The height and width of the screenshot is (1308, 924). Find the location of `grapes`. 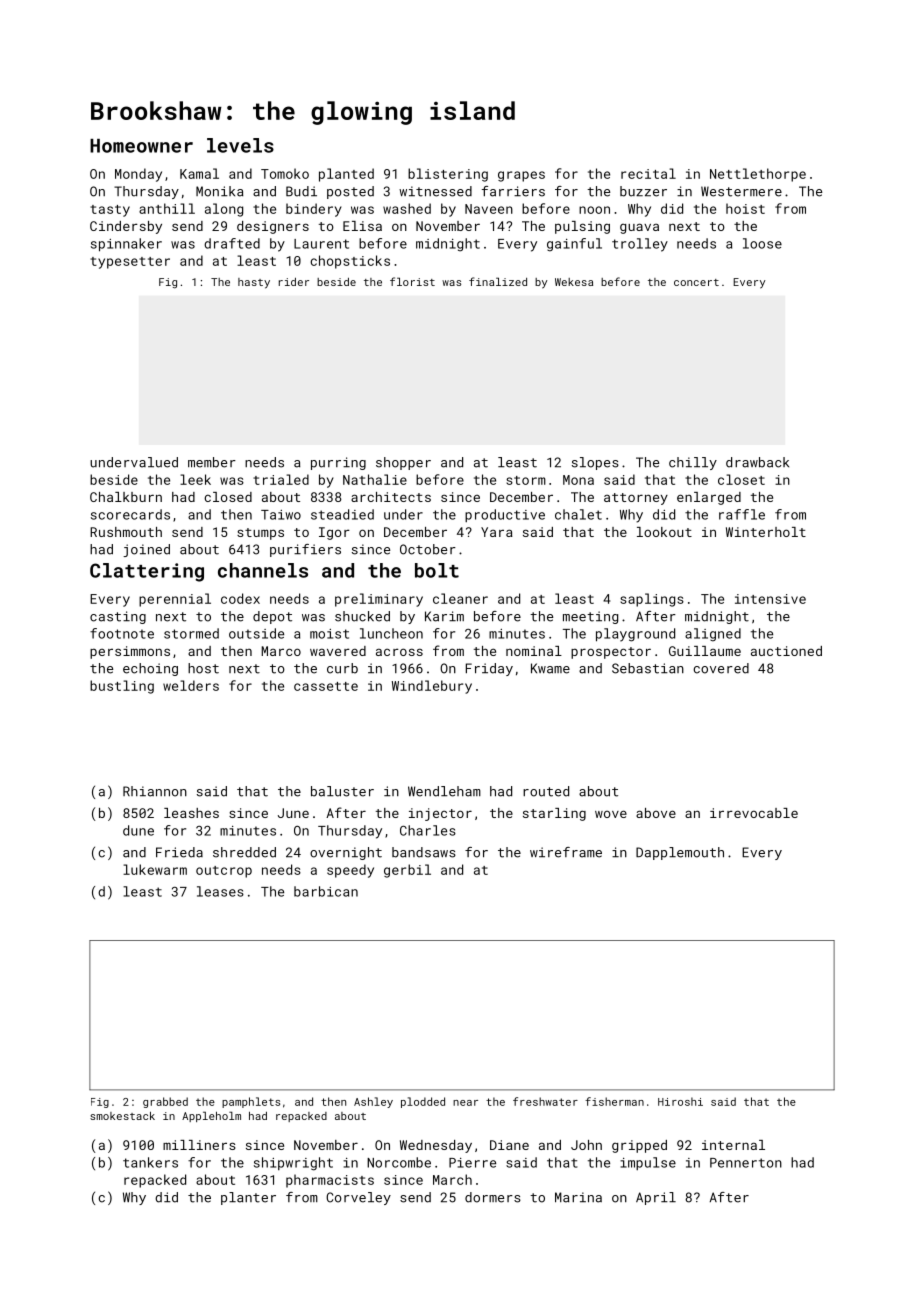

grapes is located at coordinates (521, 176).
